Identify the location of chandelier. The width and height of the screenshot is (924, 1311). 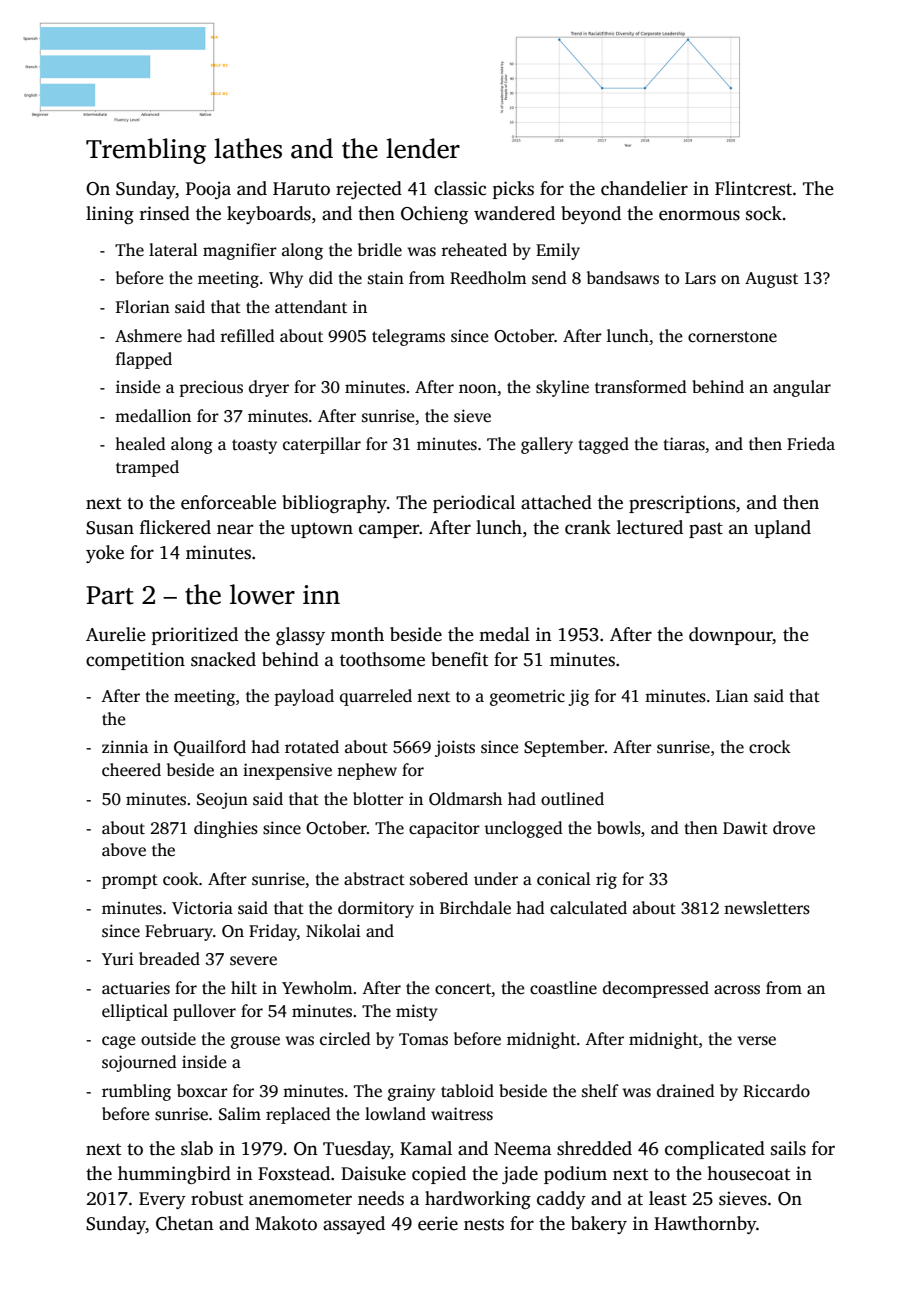
(644, 188).
